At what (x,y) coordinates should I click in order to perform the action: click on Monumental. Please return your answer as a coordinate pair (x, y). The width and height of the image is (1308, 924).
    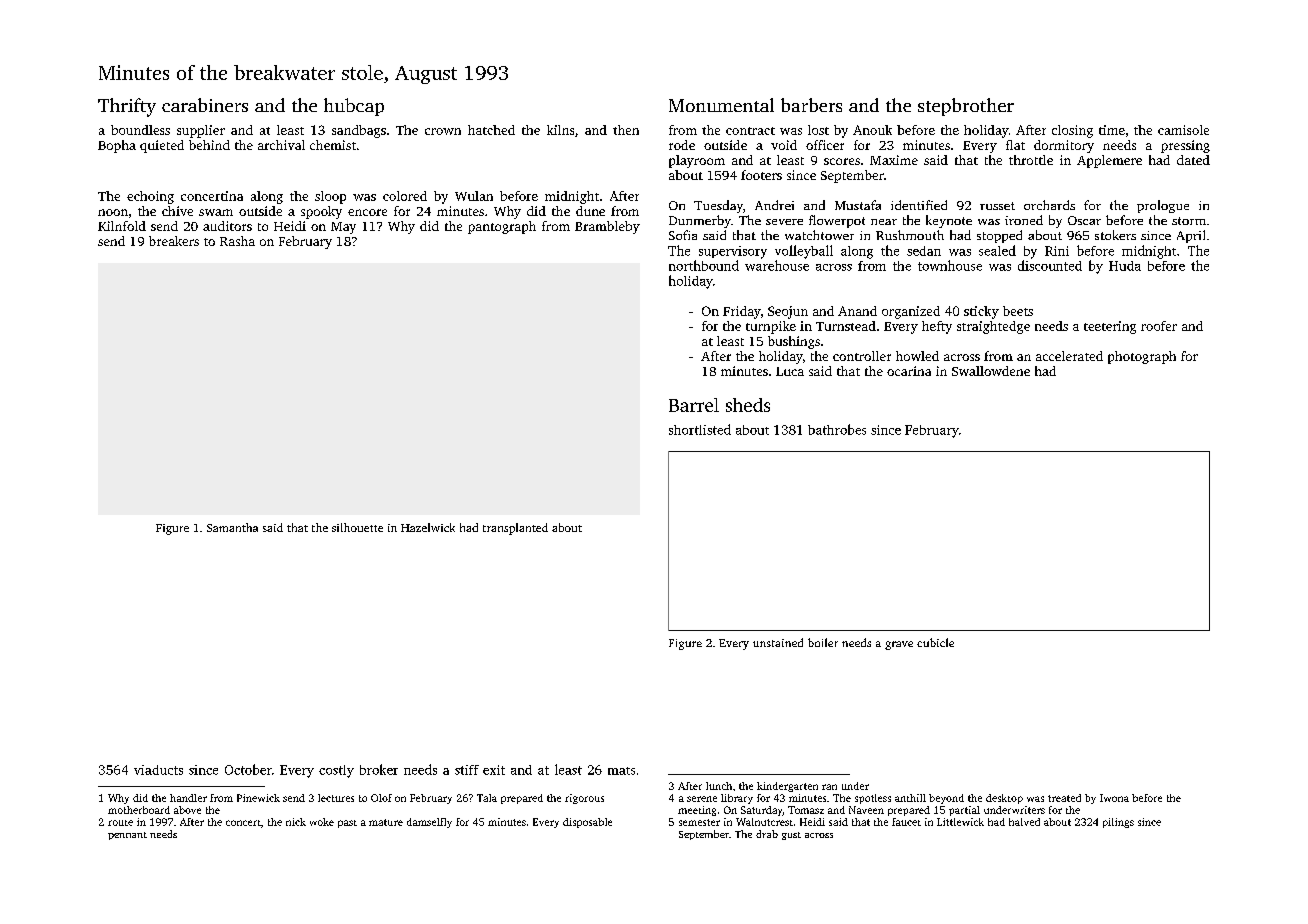
    Looking at the image, I should click on (721, 105).
